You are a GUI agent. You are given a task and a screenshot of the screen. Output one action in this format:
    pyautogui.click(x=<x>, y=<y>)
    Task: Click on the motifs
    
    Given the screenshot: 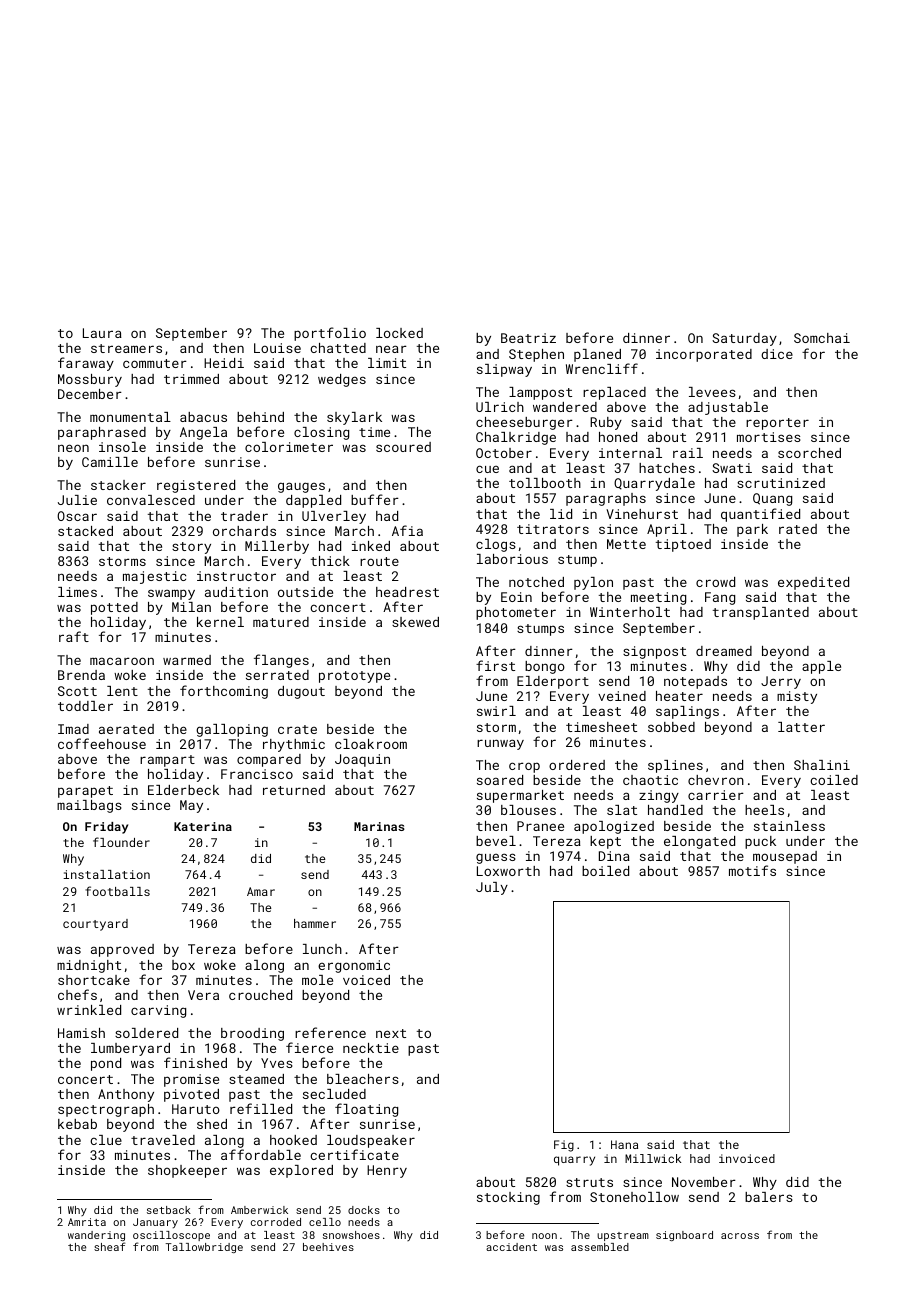 What is the action you would take?
    pyautogui.click(x=752, y=870)
